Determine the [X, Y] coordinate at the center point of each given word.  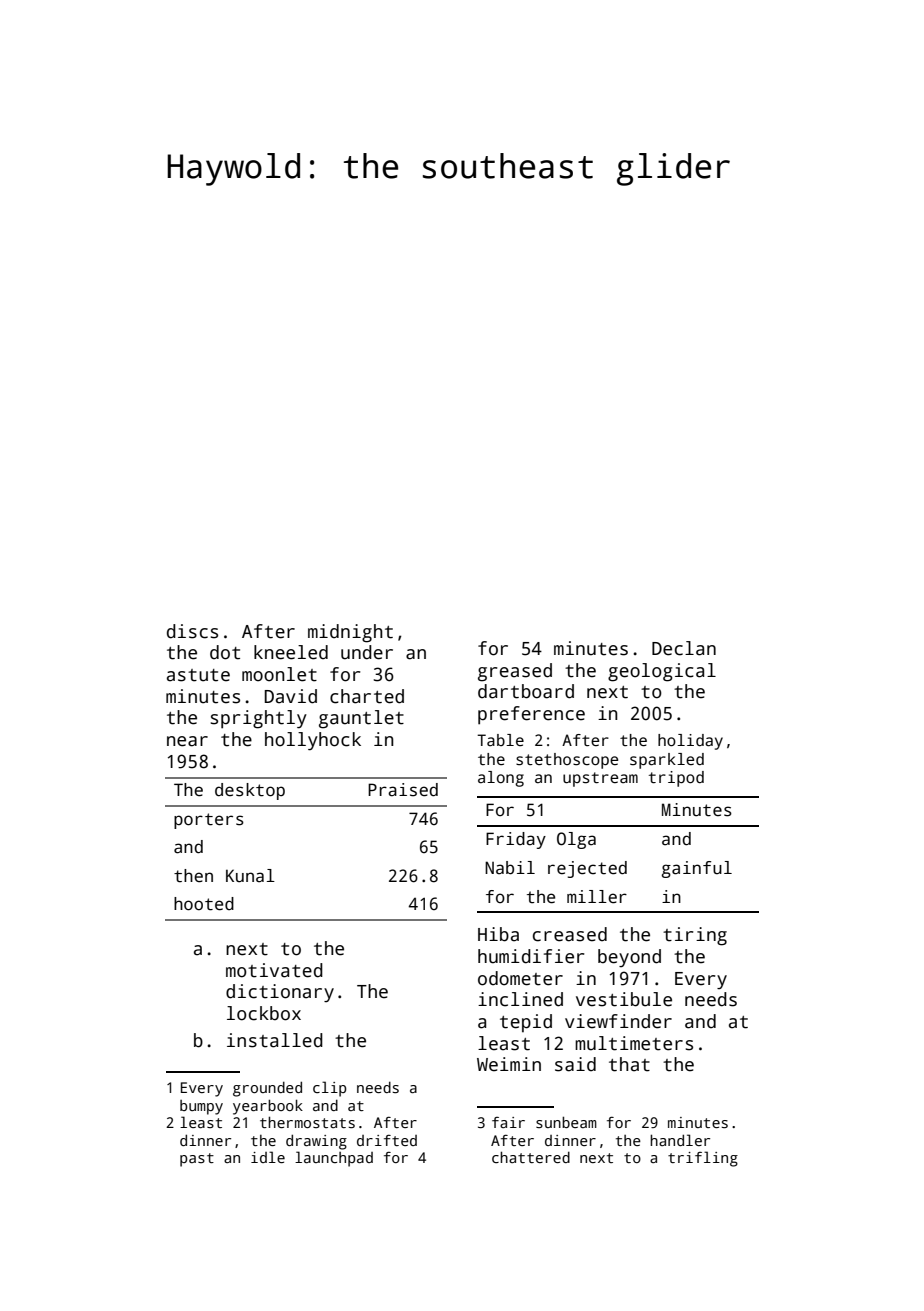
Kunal [250, 876]
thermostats [307, 1122]
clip [330, 1089]
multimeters [634, 1043]
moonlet [279, 674]
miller [597, 897]
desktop [250, 791]
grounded [267, 1089]
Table [500, 740]
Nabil [510, 868]
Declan [684, 648]
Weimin [509, 1064]
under [367, 652]
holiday [690, 742]
